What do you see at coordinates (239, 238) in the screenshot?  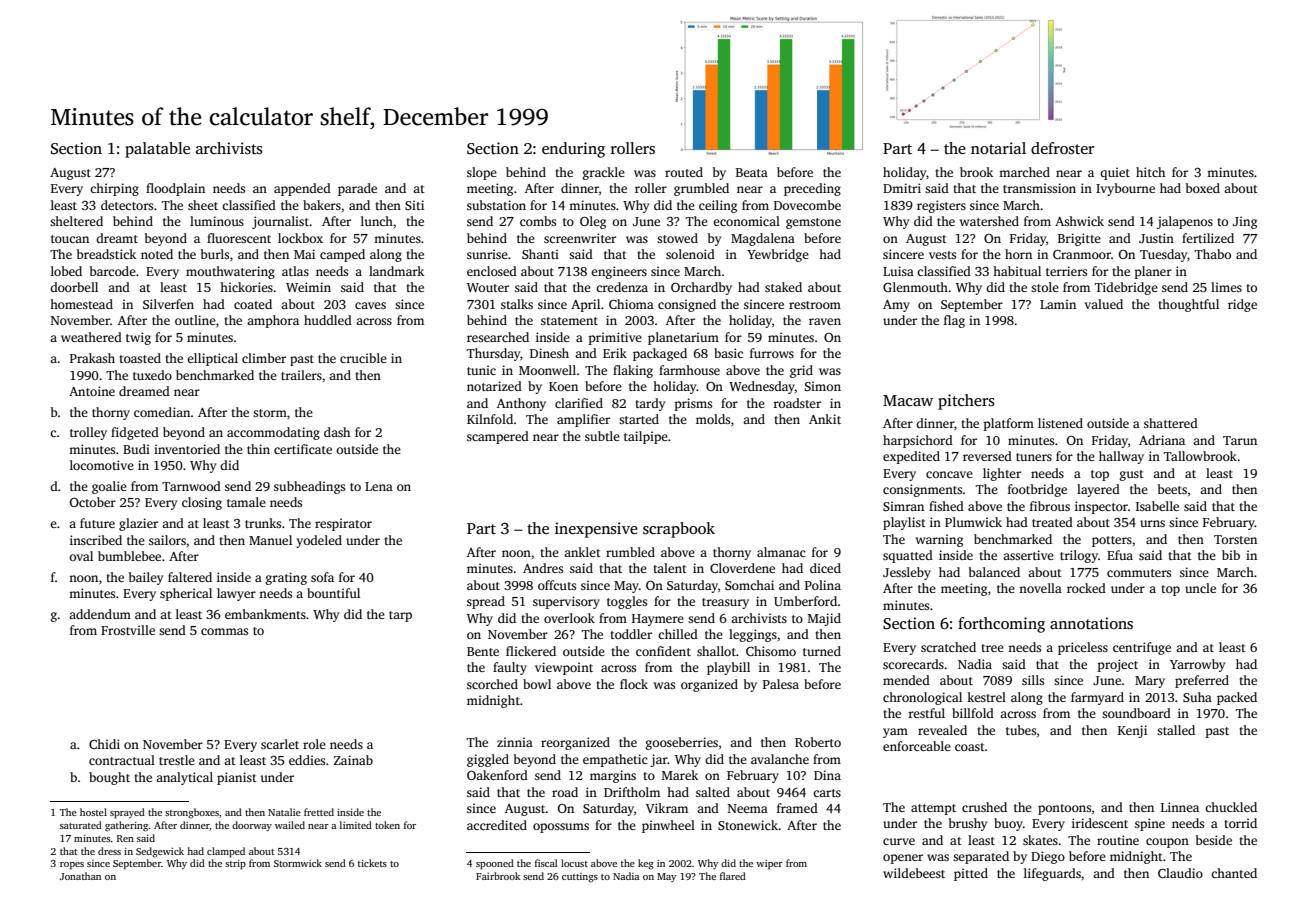 I see `fluorescent` at bounding box center [239, 238].
